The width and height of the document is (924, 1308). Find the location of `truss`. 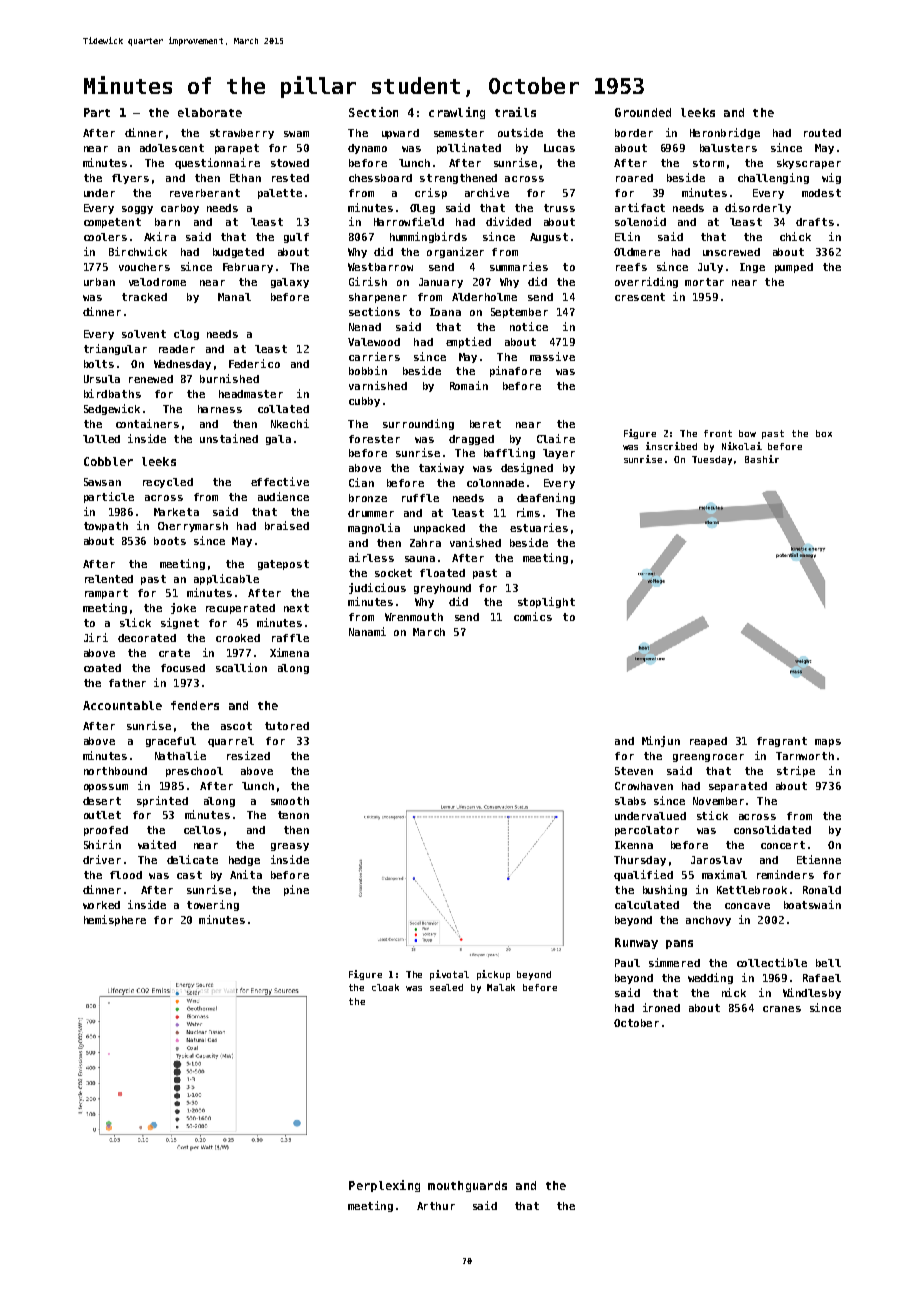

truss is located at coordinates (559, 208).
